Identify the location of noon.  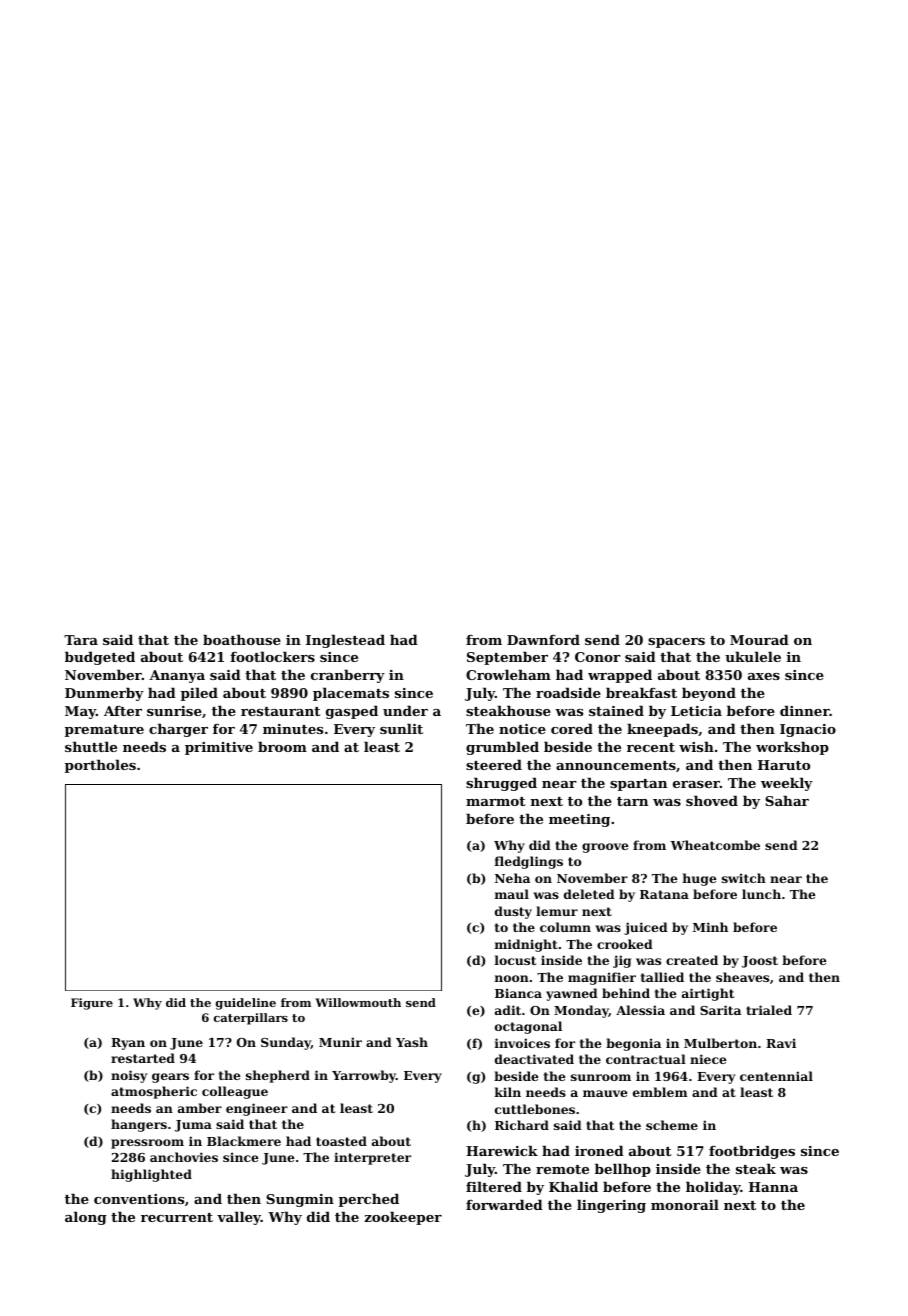
(512, 978).
